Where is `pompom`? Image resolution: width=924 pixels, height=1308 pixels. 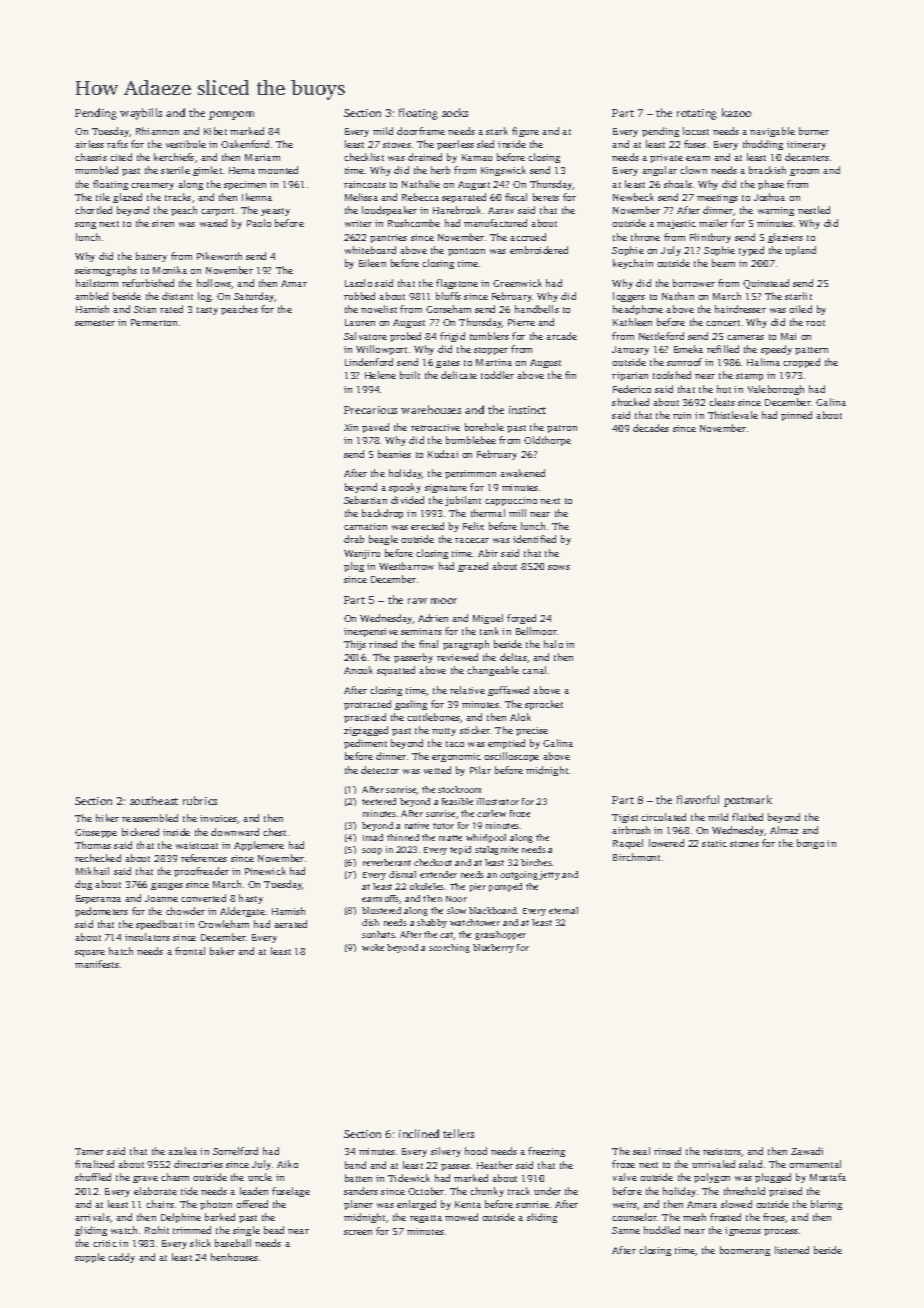
pompom is located at coordinates (231, 115).
